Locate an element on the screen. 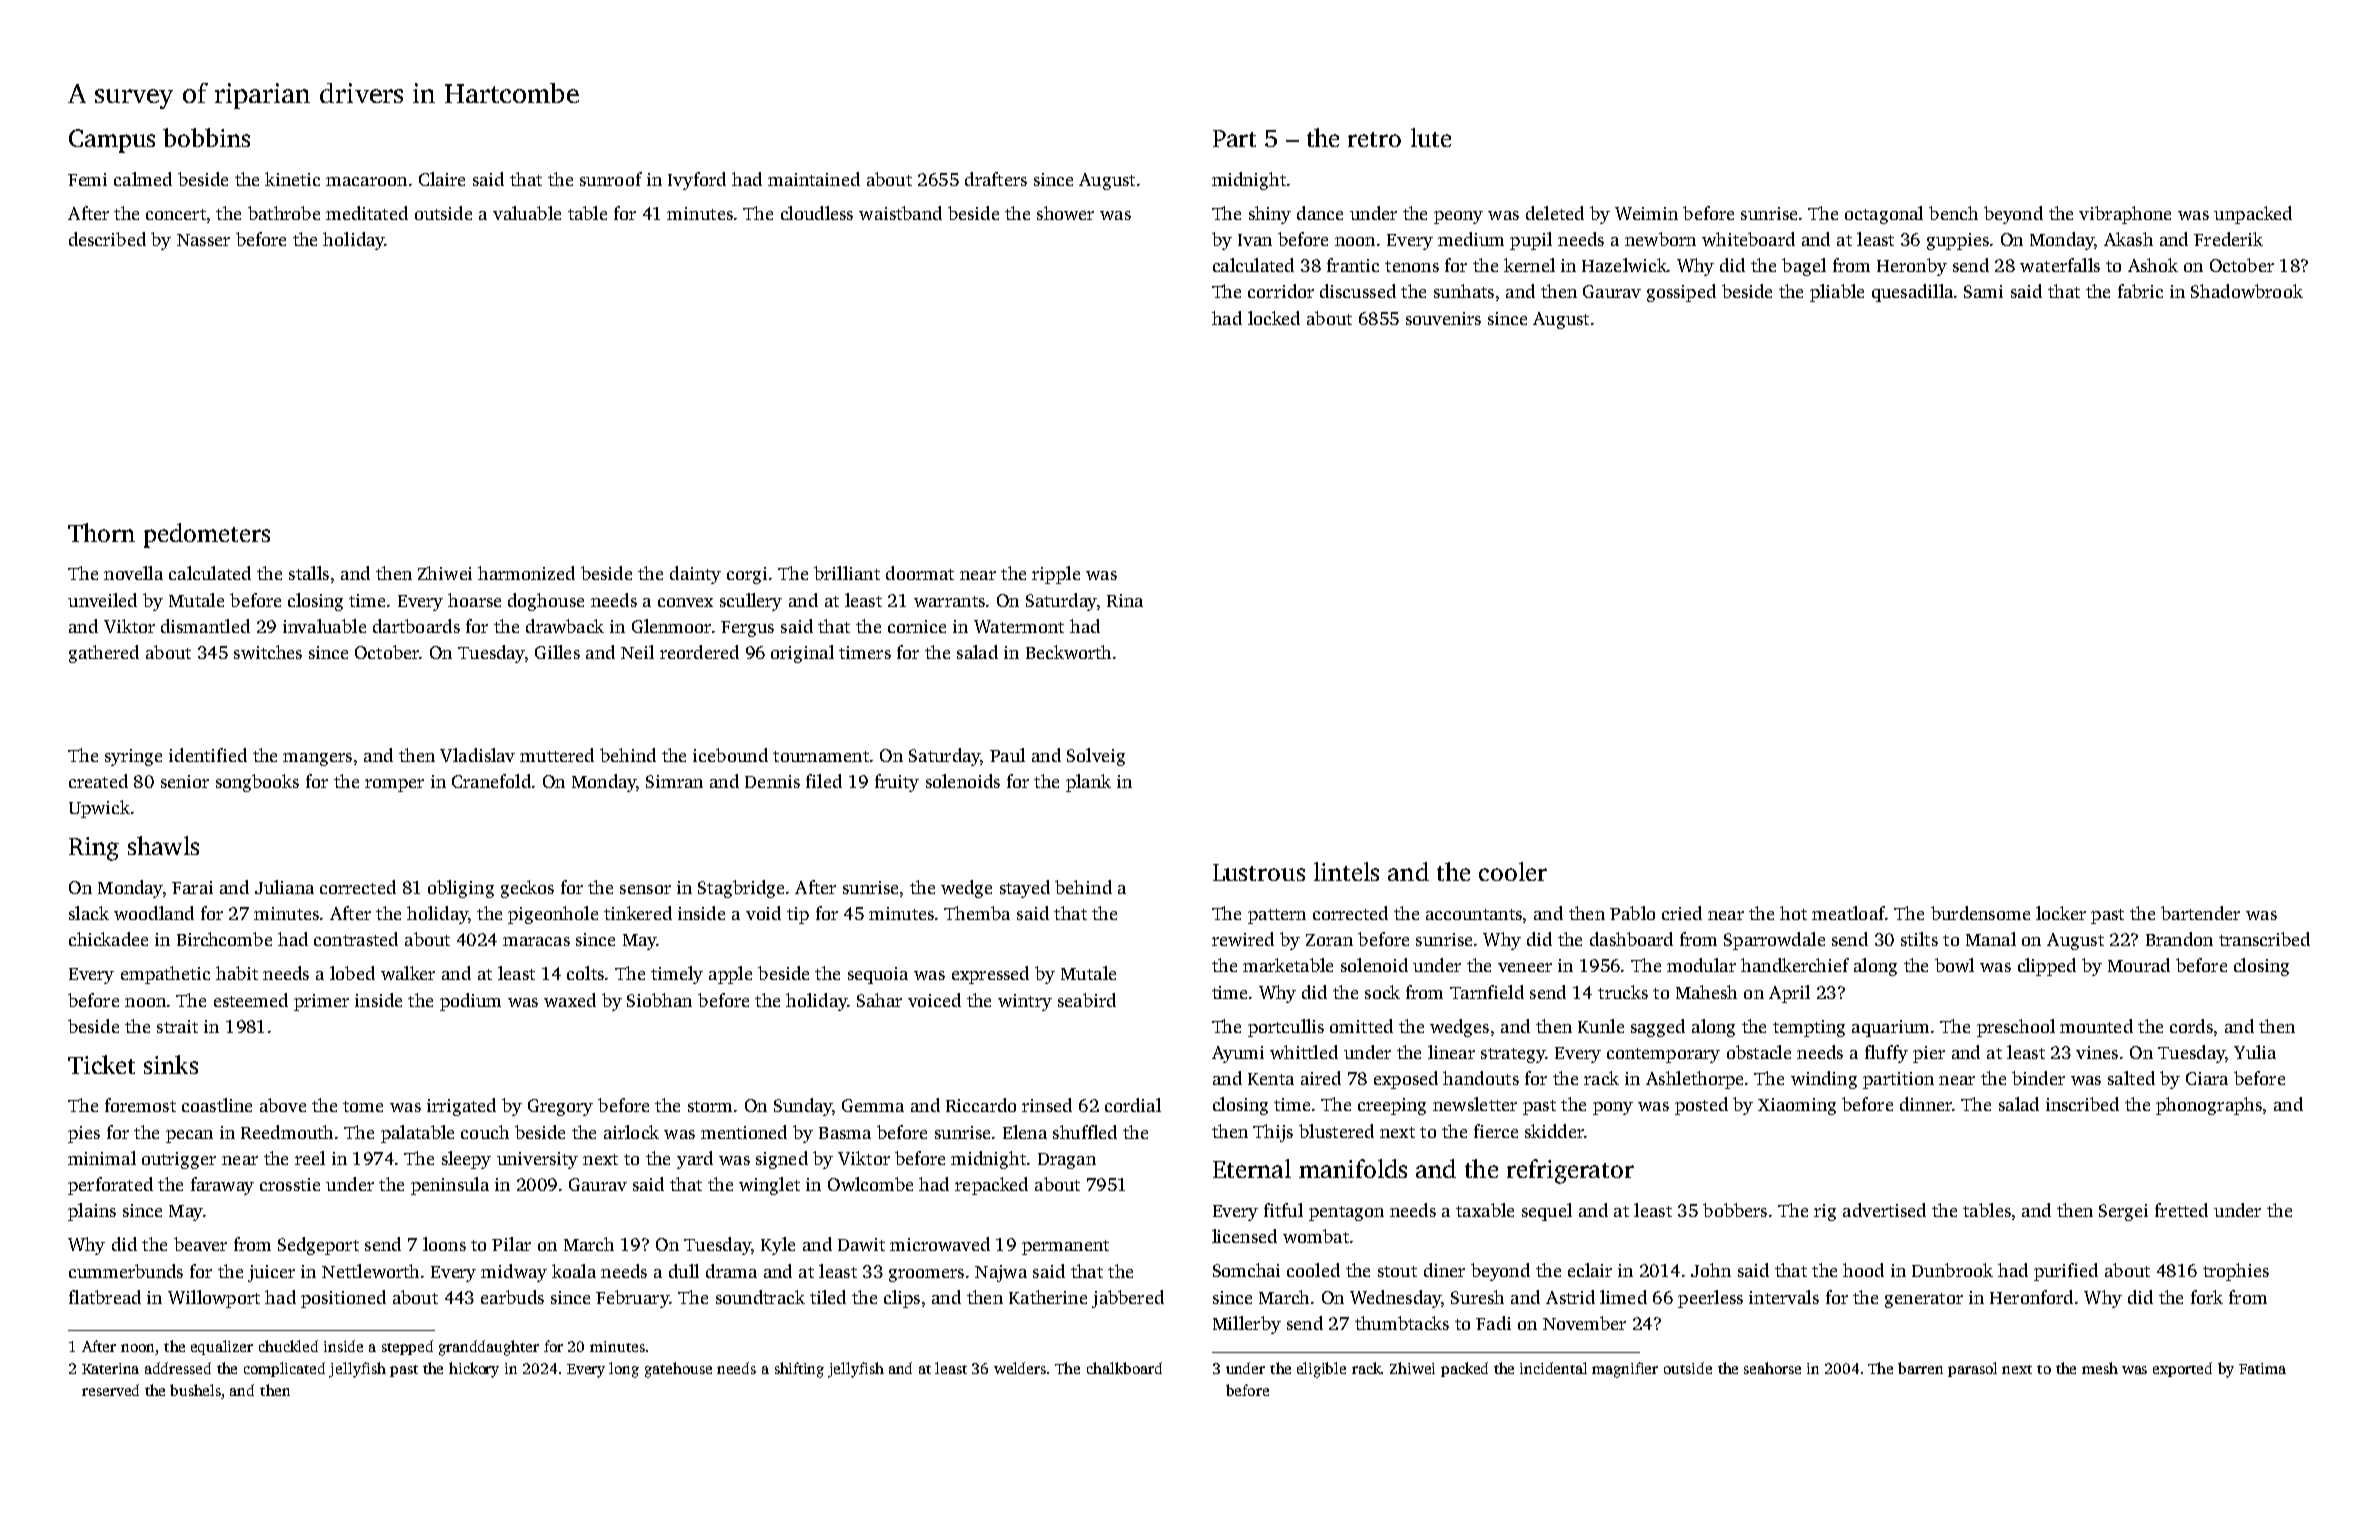  brilliant is located at coordinates (847, 573).
